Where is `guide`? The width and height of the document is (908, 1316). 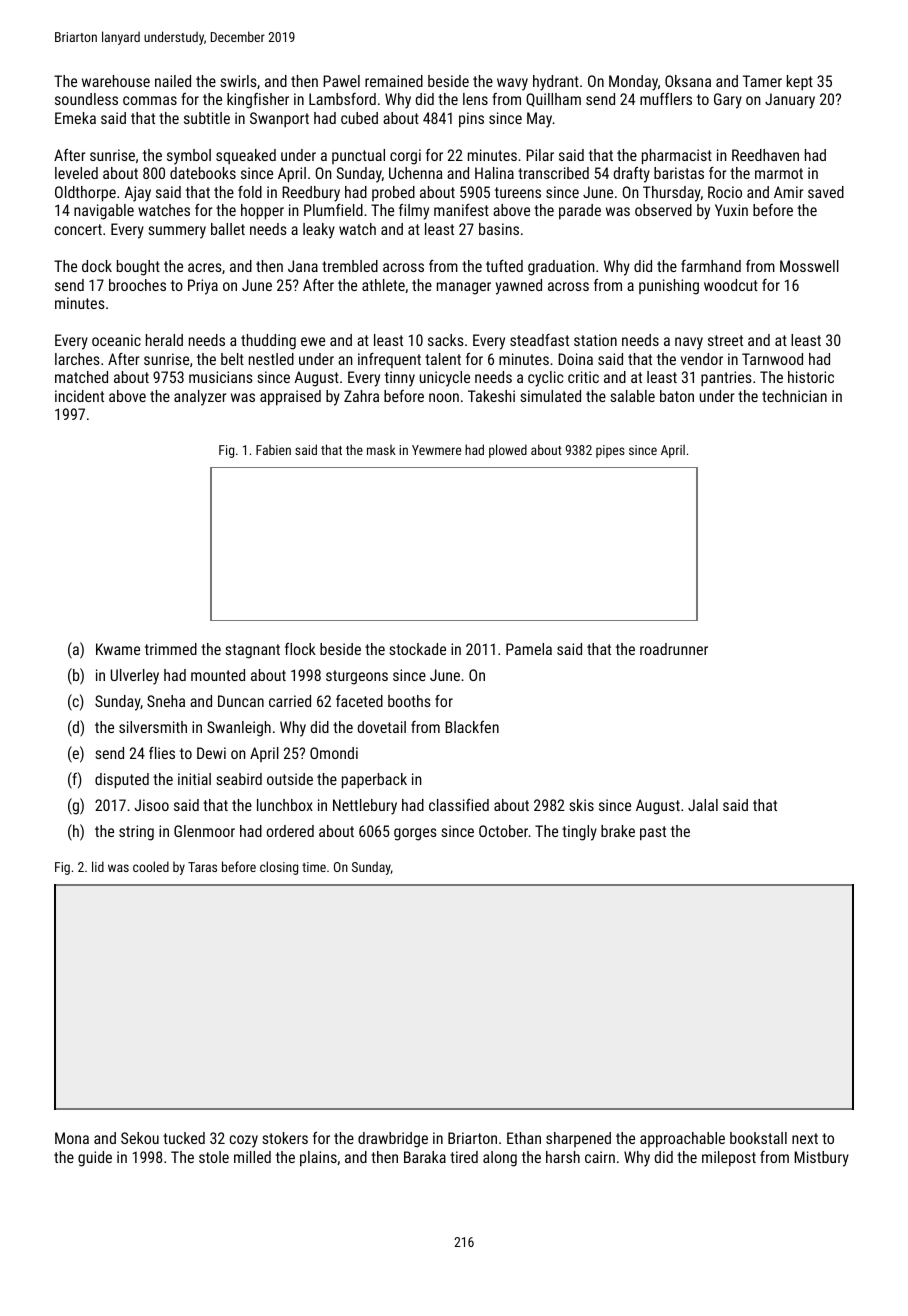 guide is located at coordinates (95, 1159).
